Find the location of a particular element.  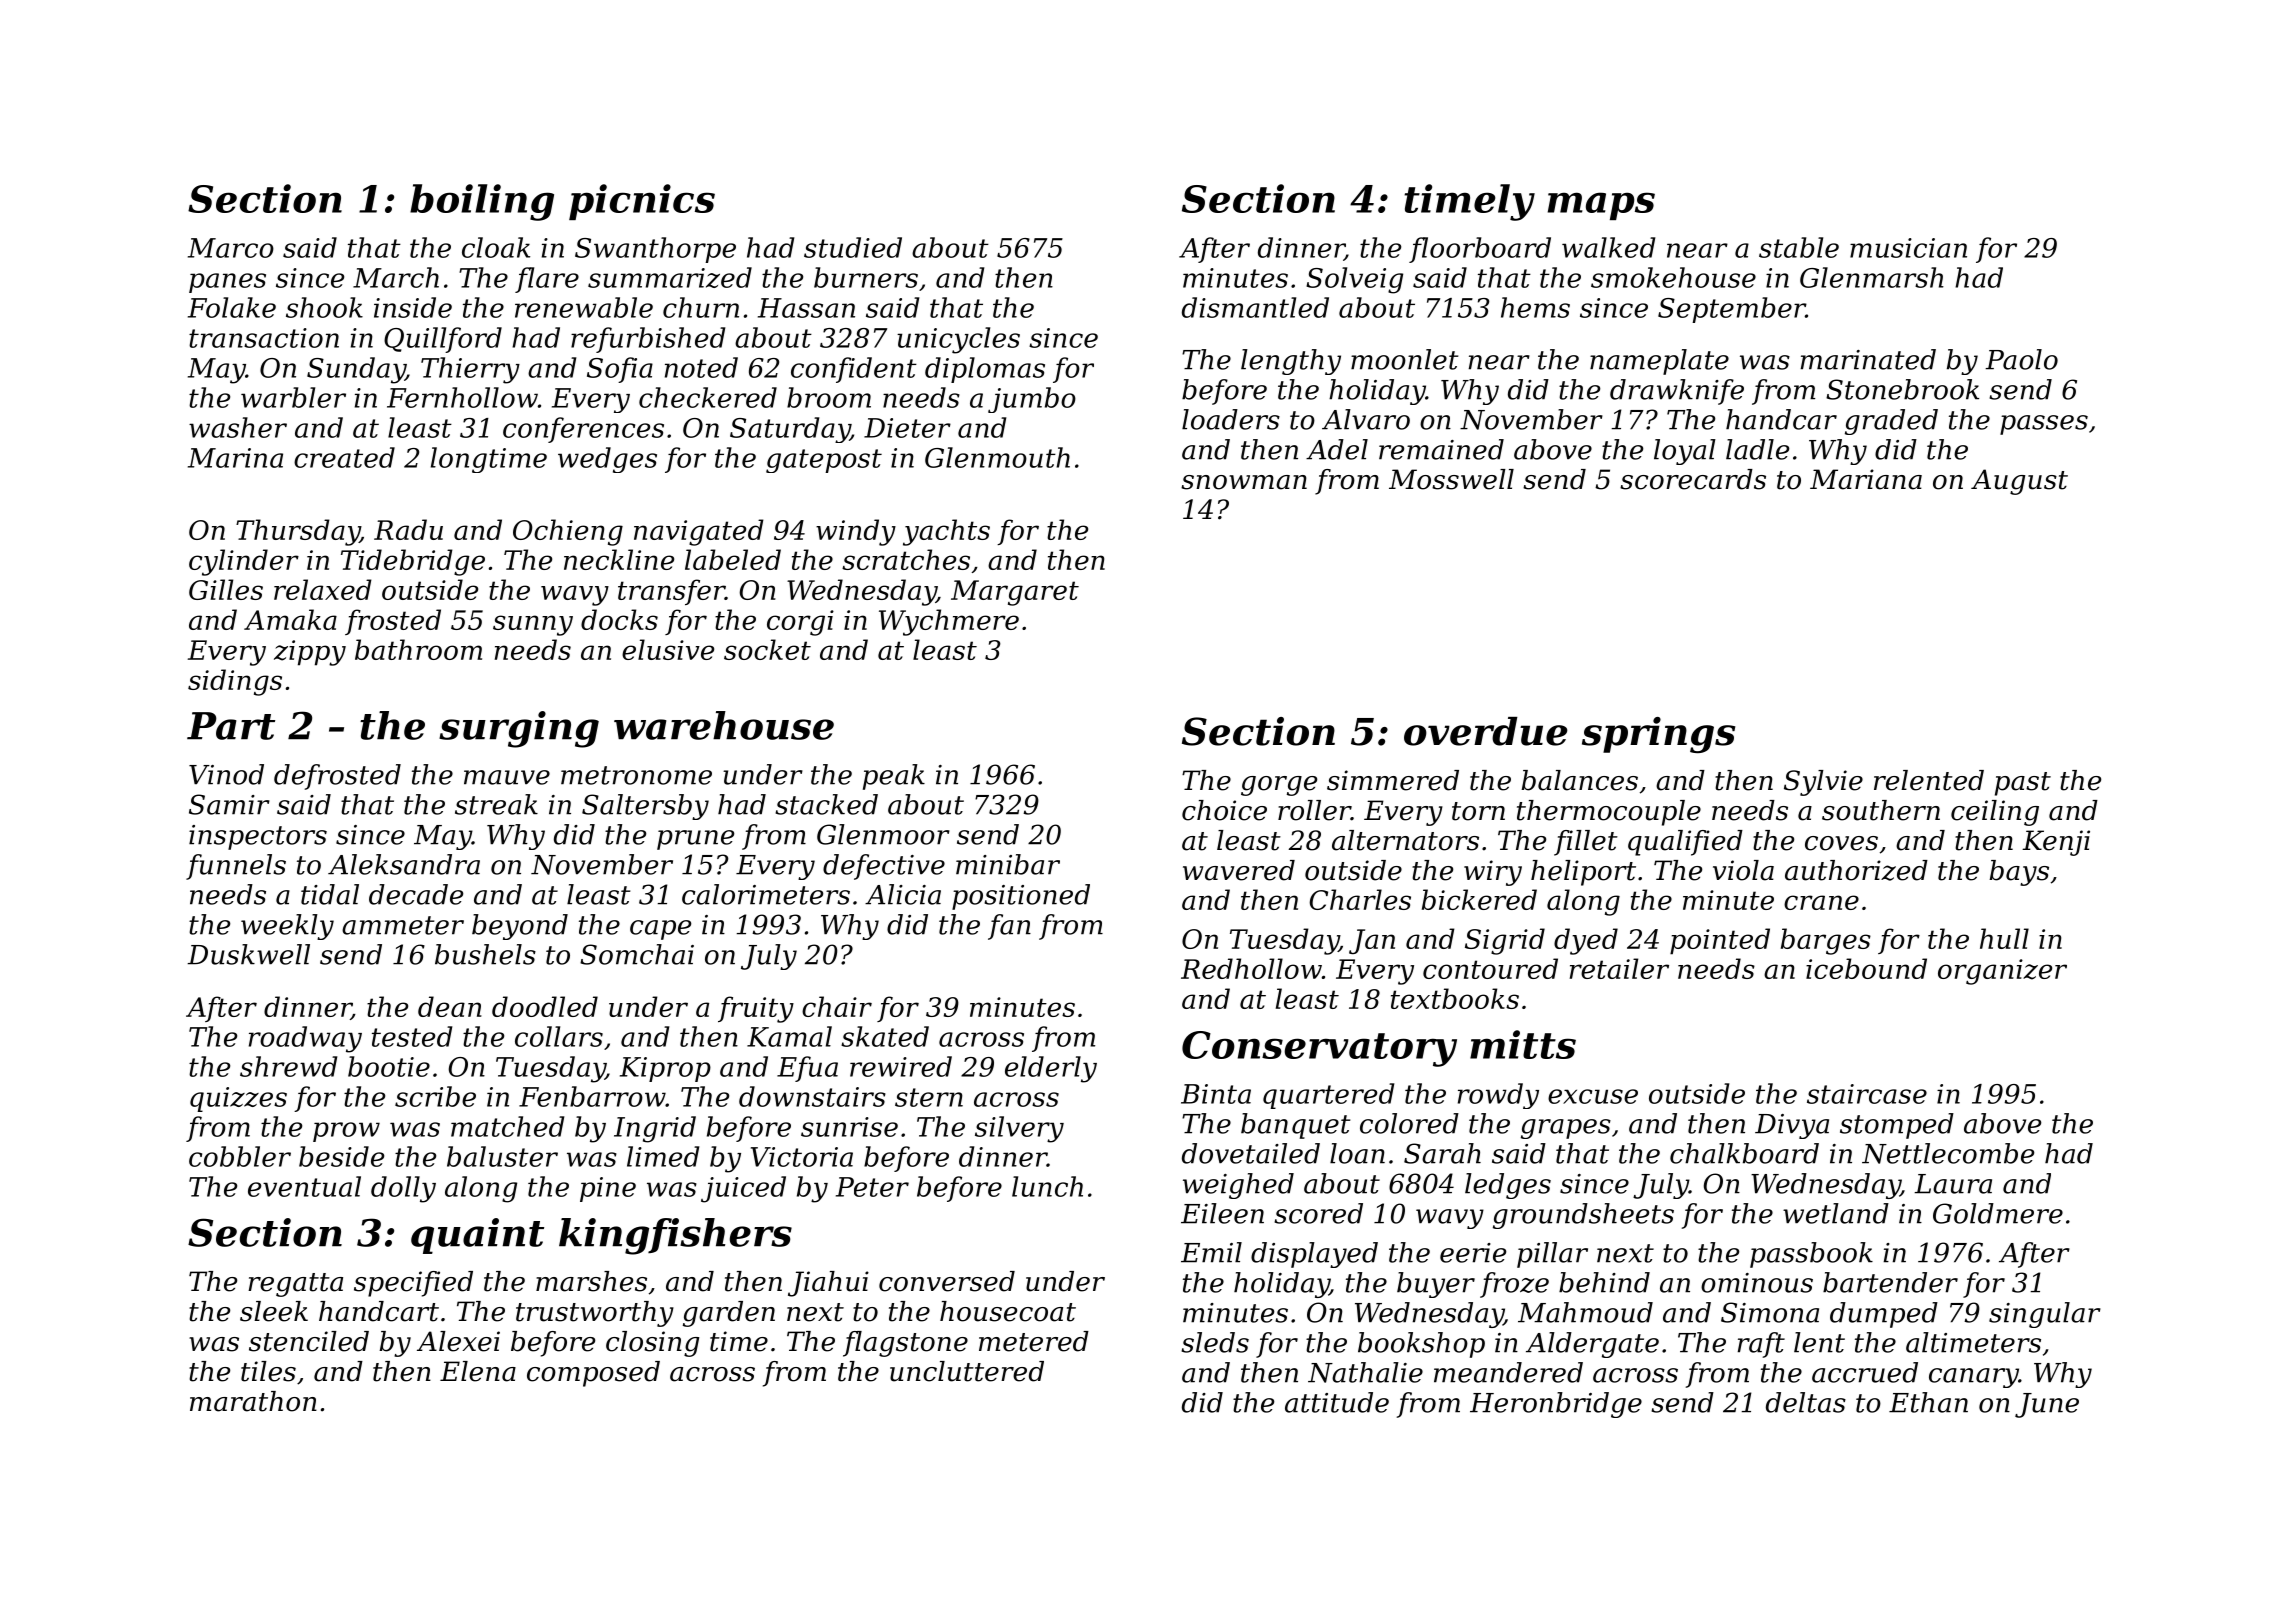

yachts is located at coordinates (946, 532).
